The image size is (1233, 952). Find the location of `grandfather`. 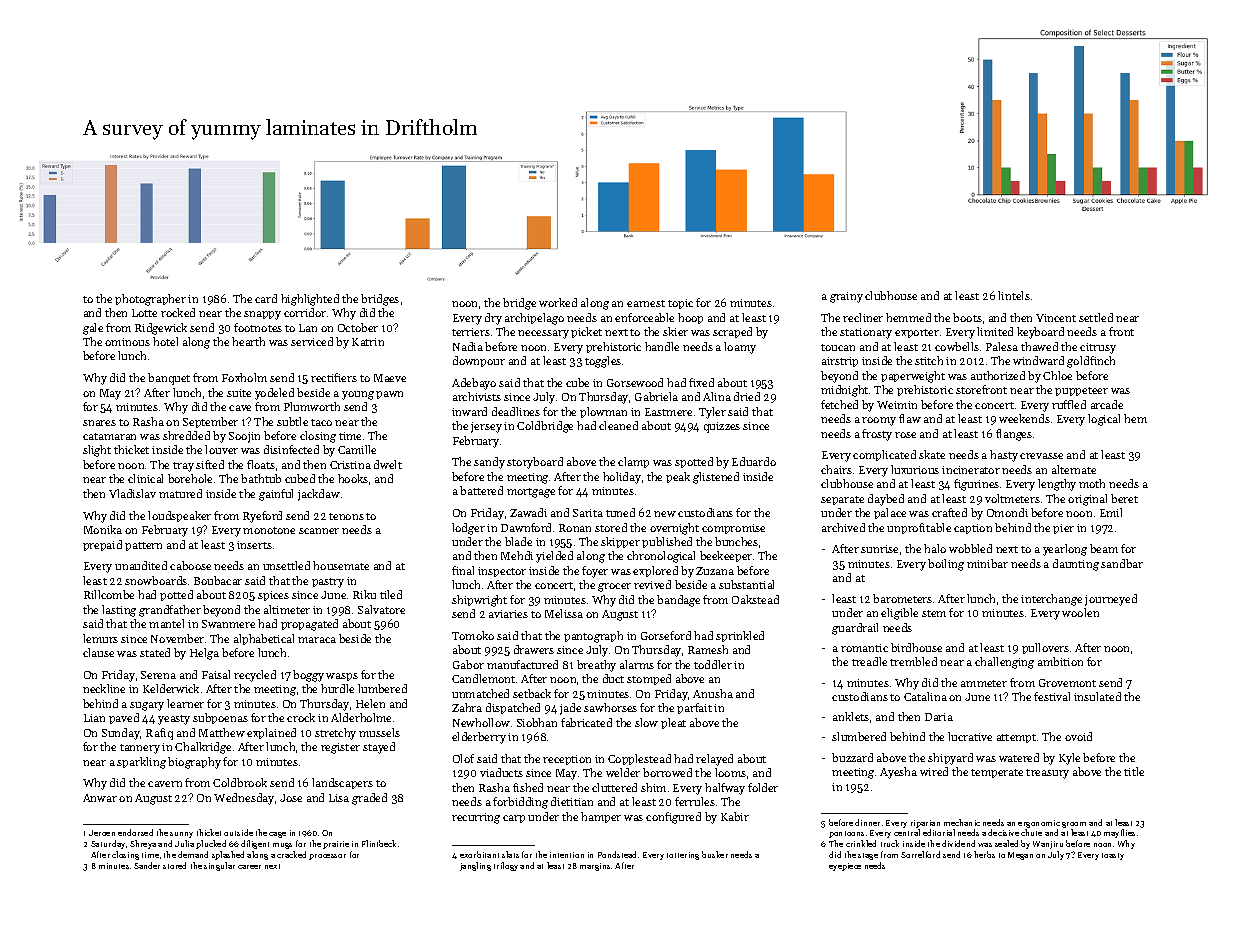

grandfather is located at coordinates (170, 611).
